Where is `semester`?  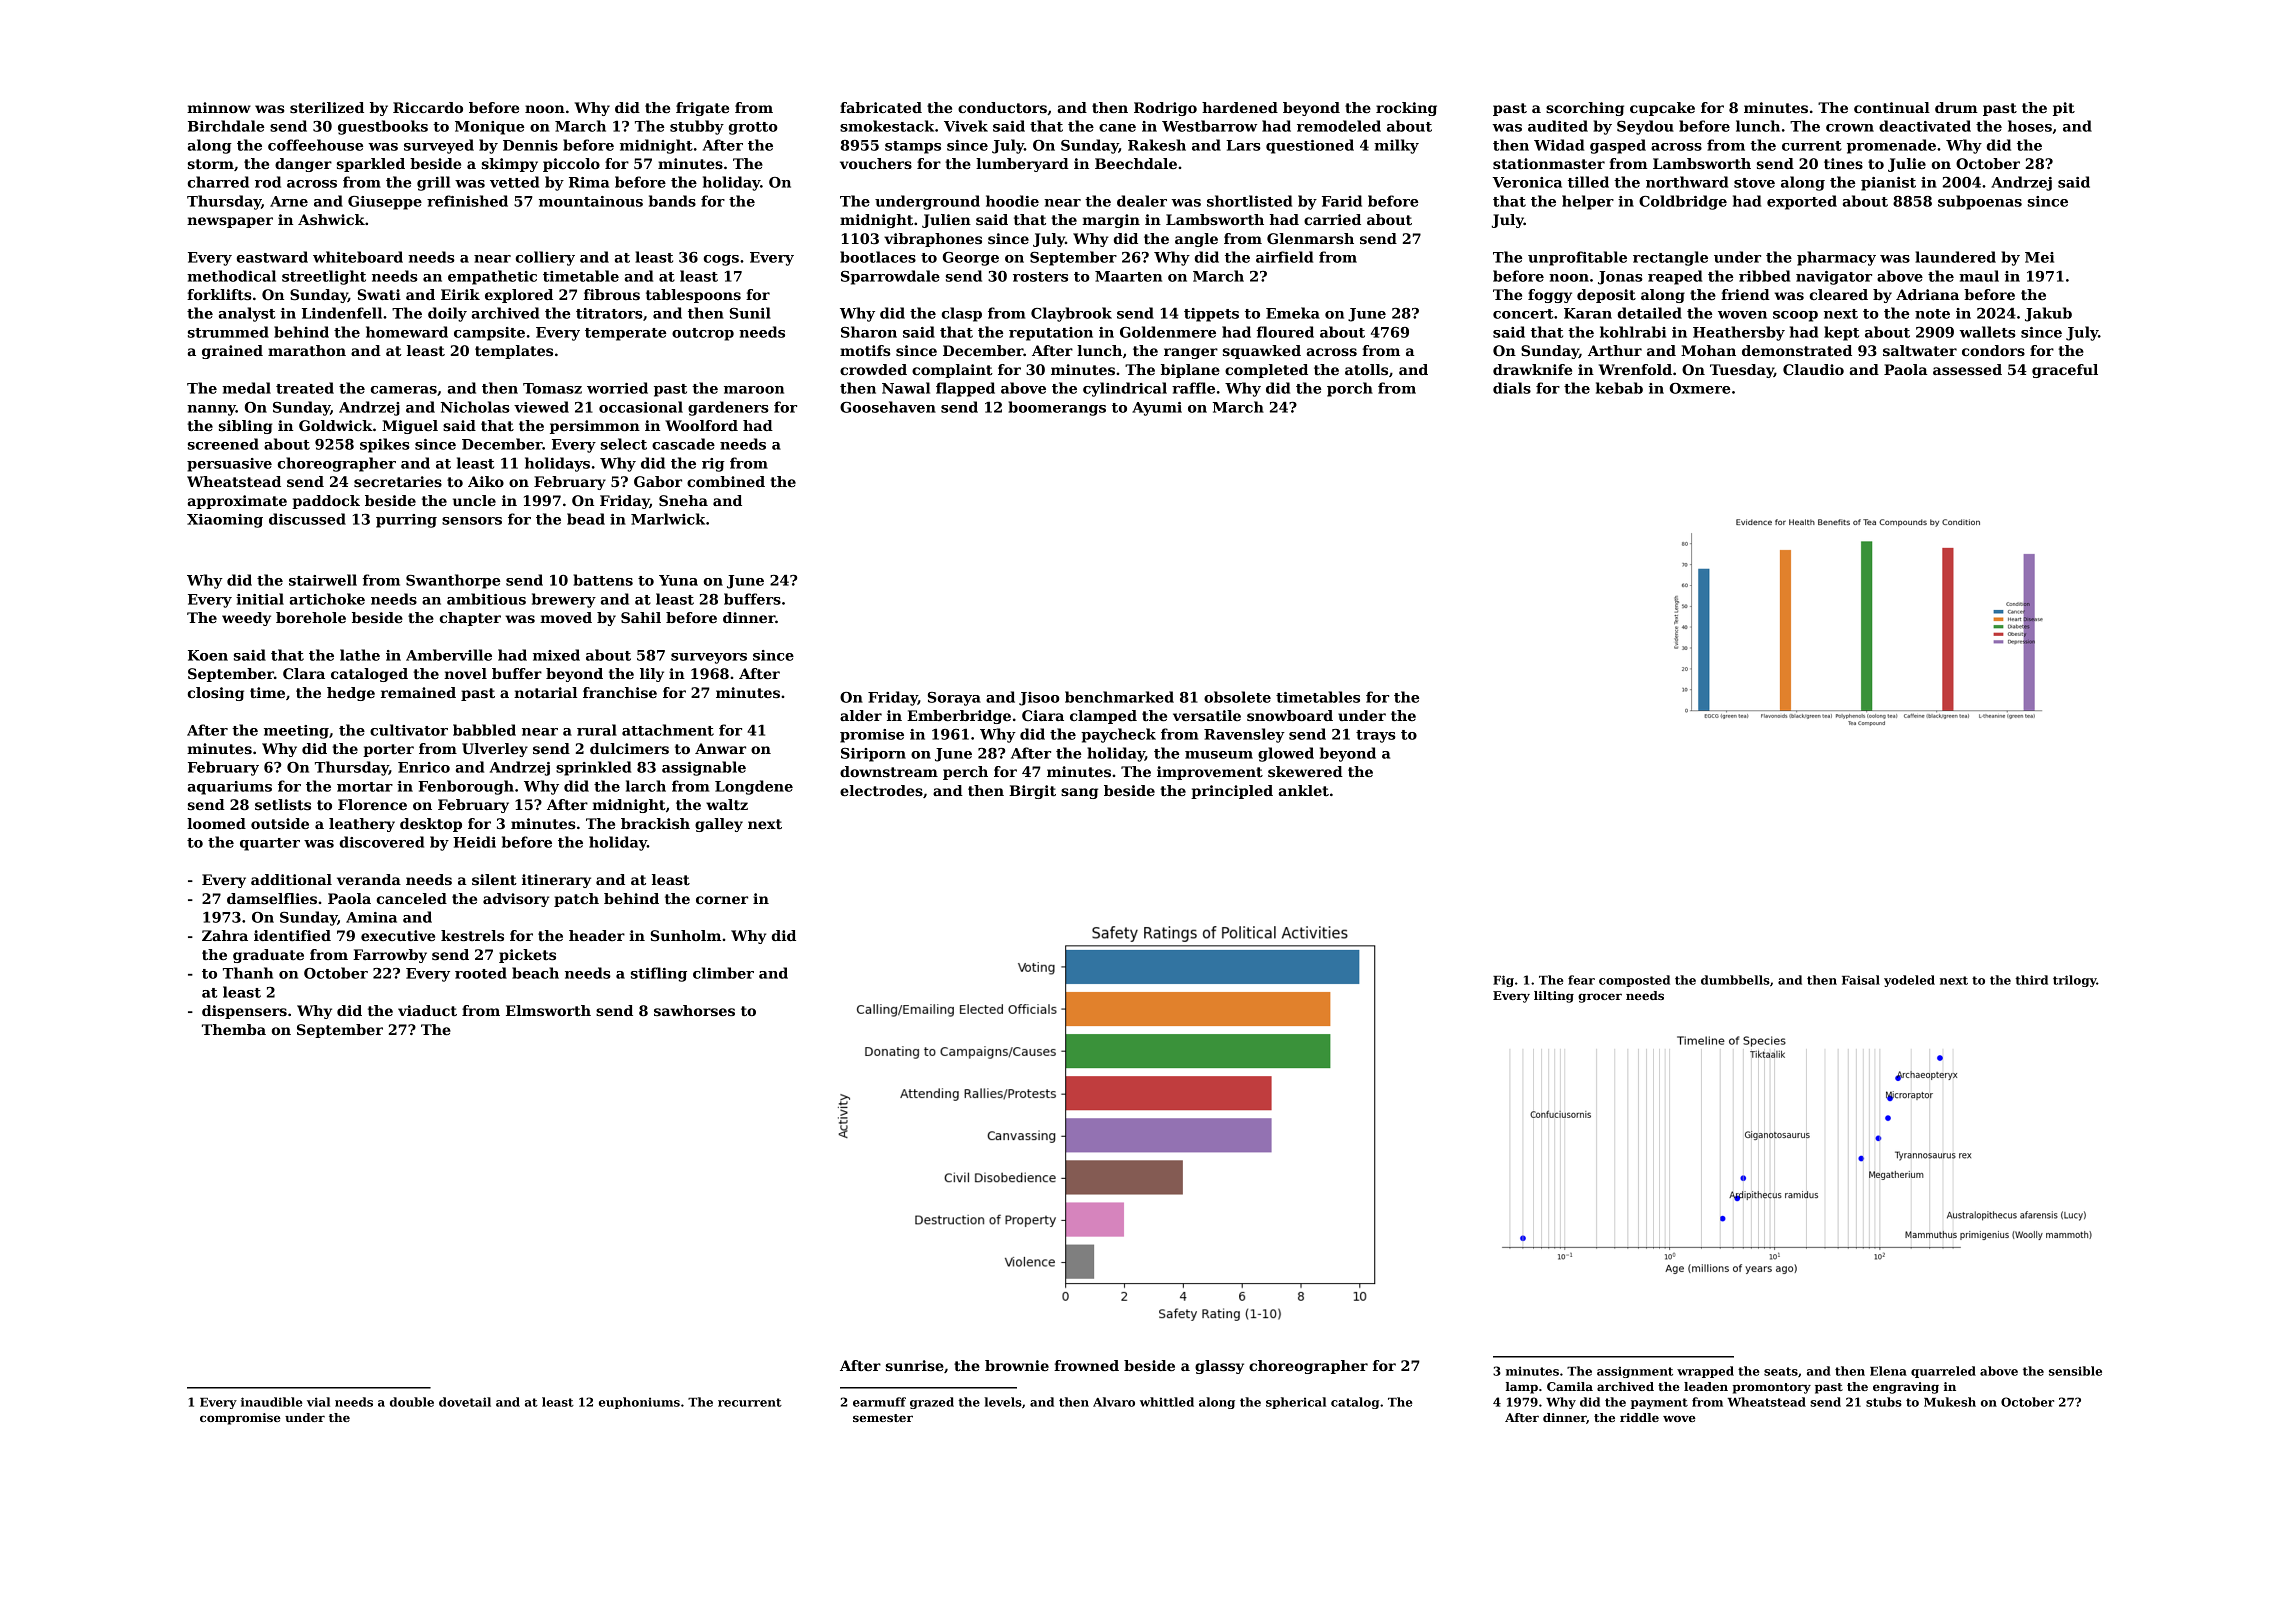 semester is located at coordinates (883, 1418).
